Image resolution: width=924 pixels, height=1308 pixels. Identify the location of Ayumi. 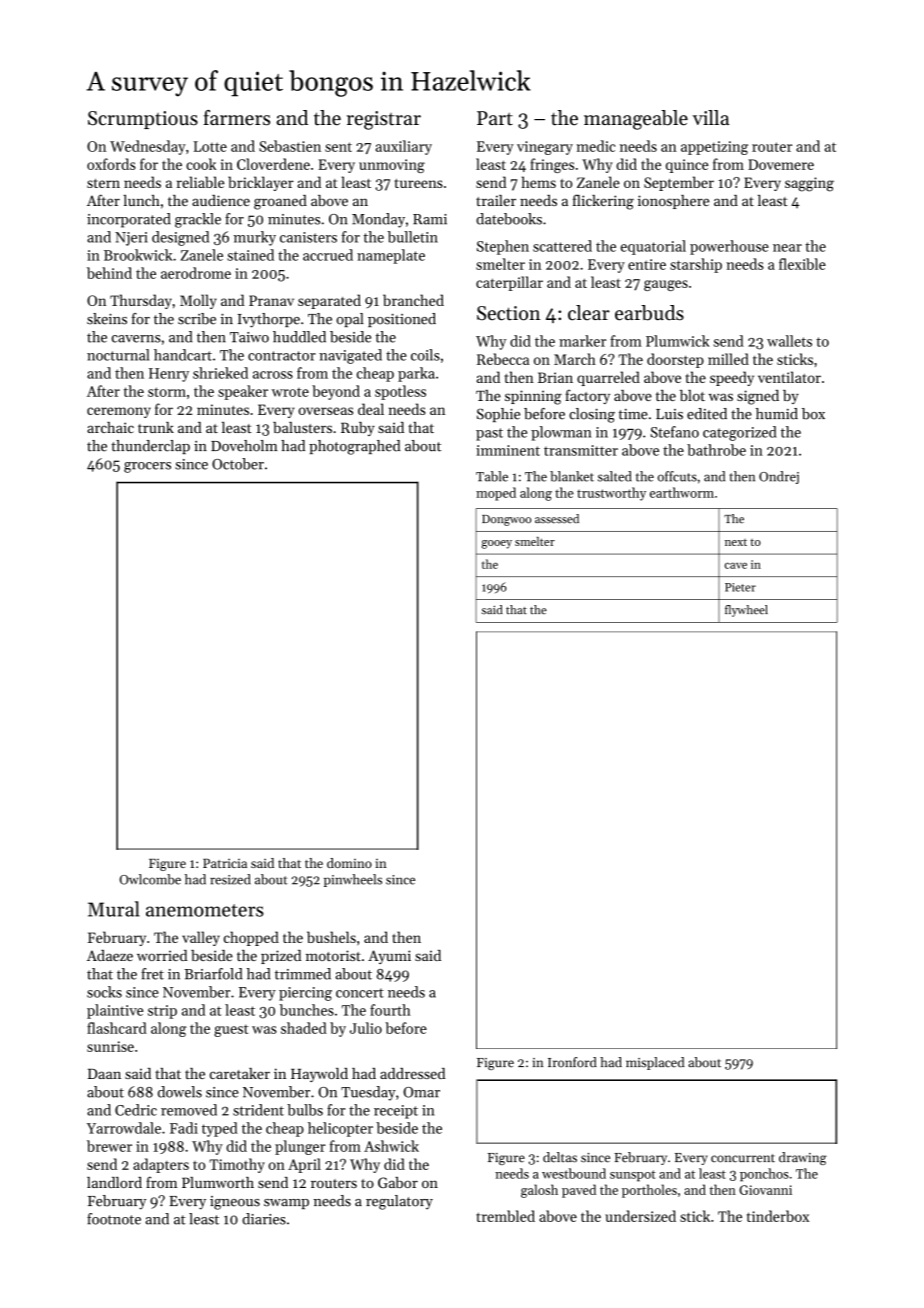
(389, 957).
